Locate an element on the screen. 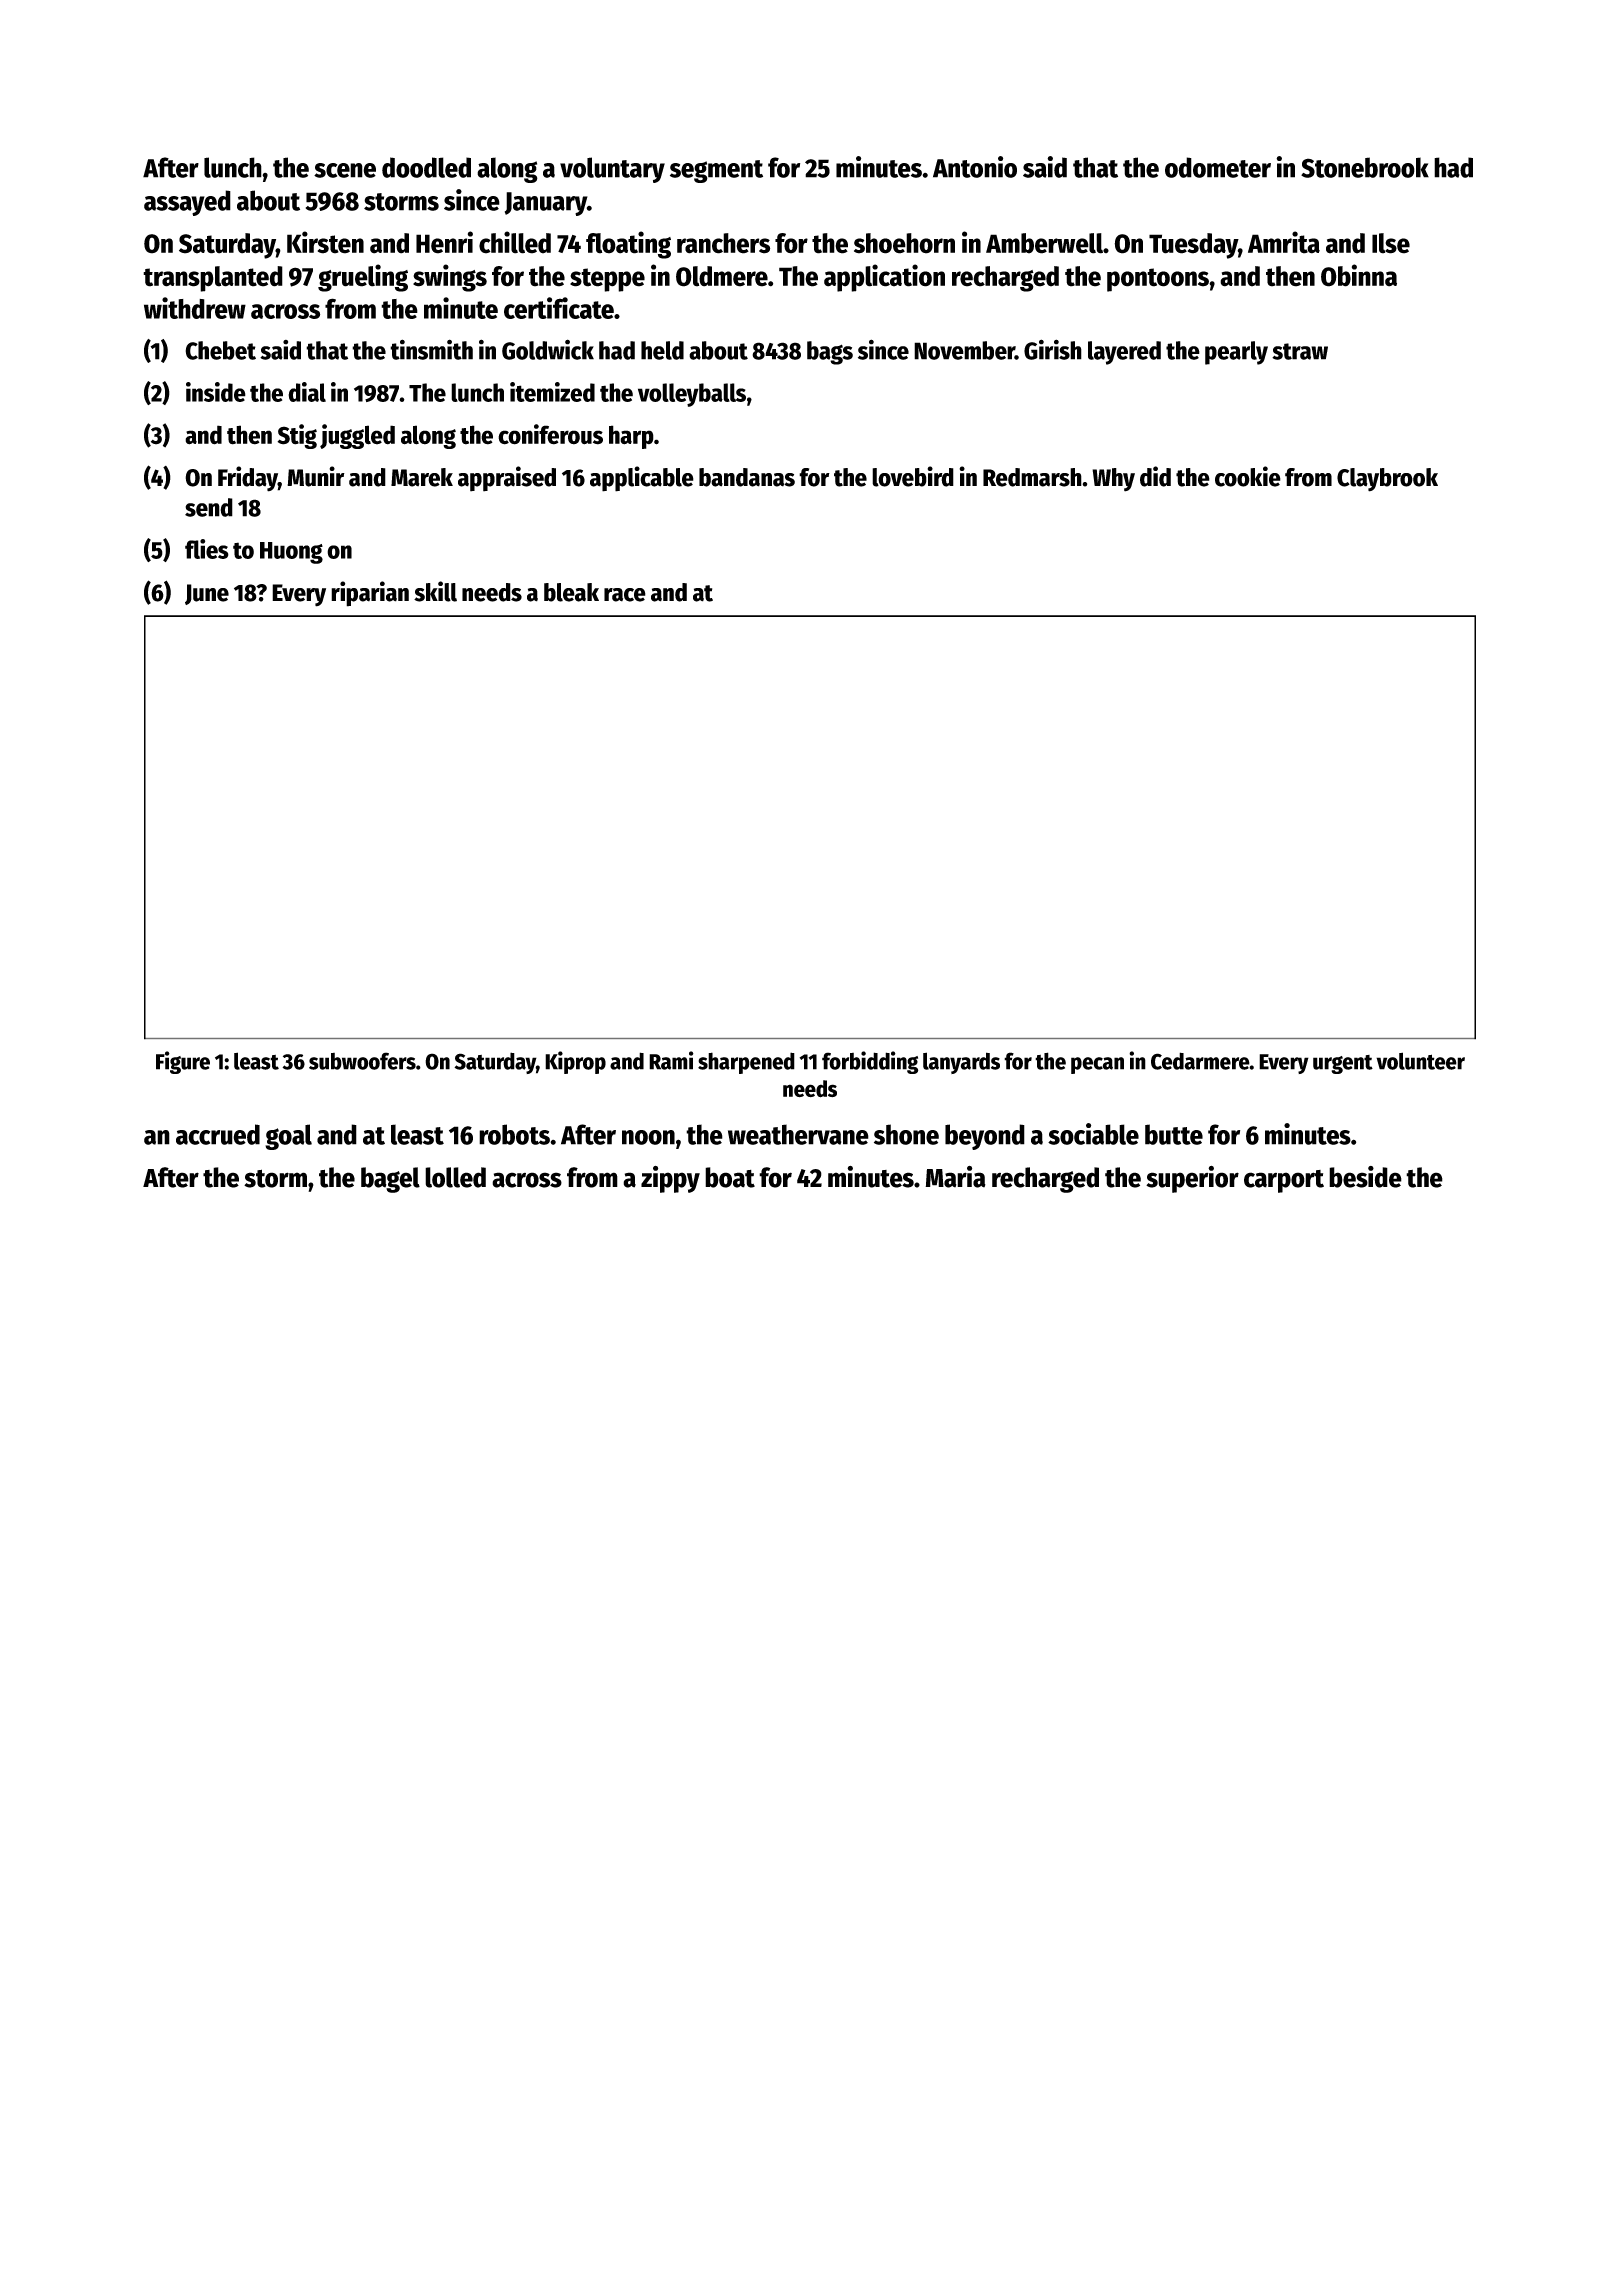 Image resolution: width=1620 pixels, height=2292 pixels. Marek is located at coordinates (422, 477).
